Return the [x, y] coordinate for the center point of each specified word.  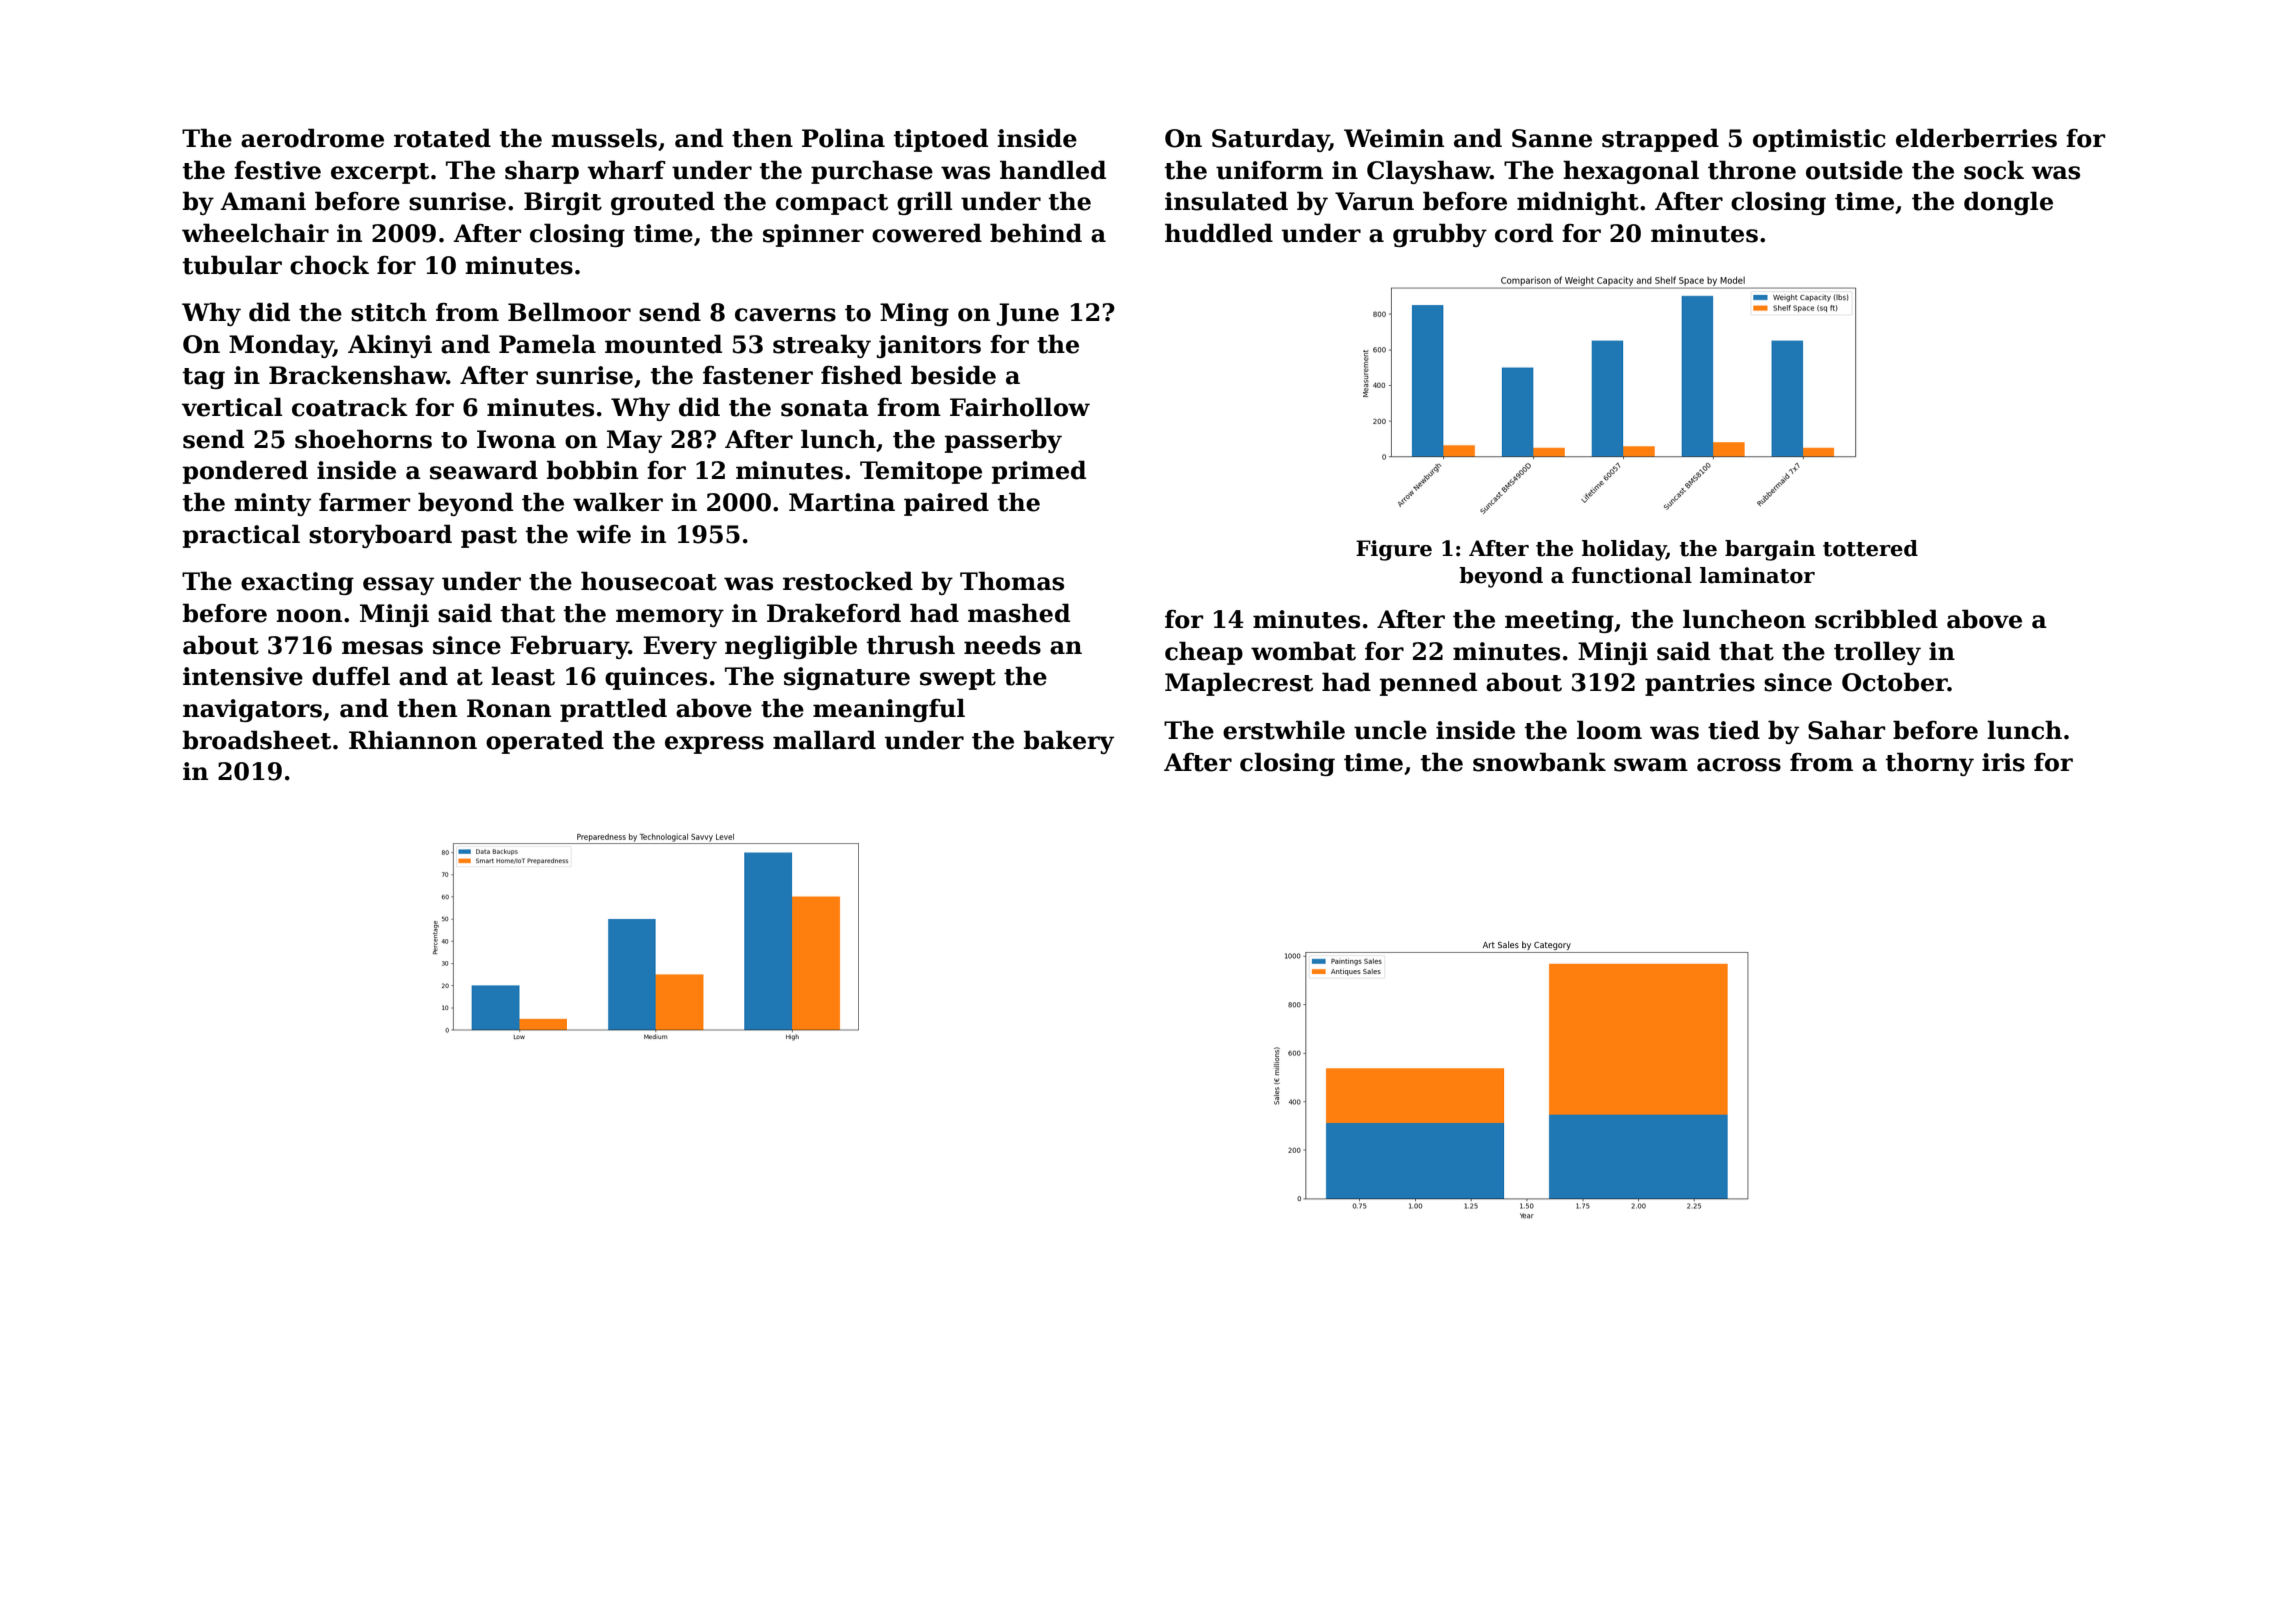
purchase [872, 172]
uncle [1390, 730]
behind [1036, 233]
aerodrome [312, 138]
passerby [1003, 441]
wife [603, 534]
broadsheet [257, 740]
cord [1524, 233]
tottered [1870, 548]
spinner [813, 235]
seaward [484, 470]
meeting [1559, 621]
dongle [2008, 203]
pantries [1700, 684]
